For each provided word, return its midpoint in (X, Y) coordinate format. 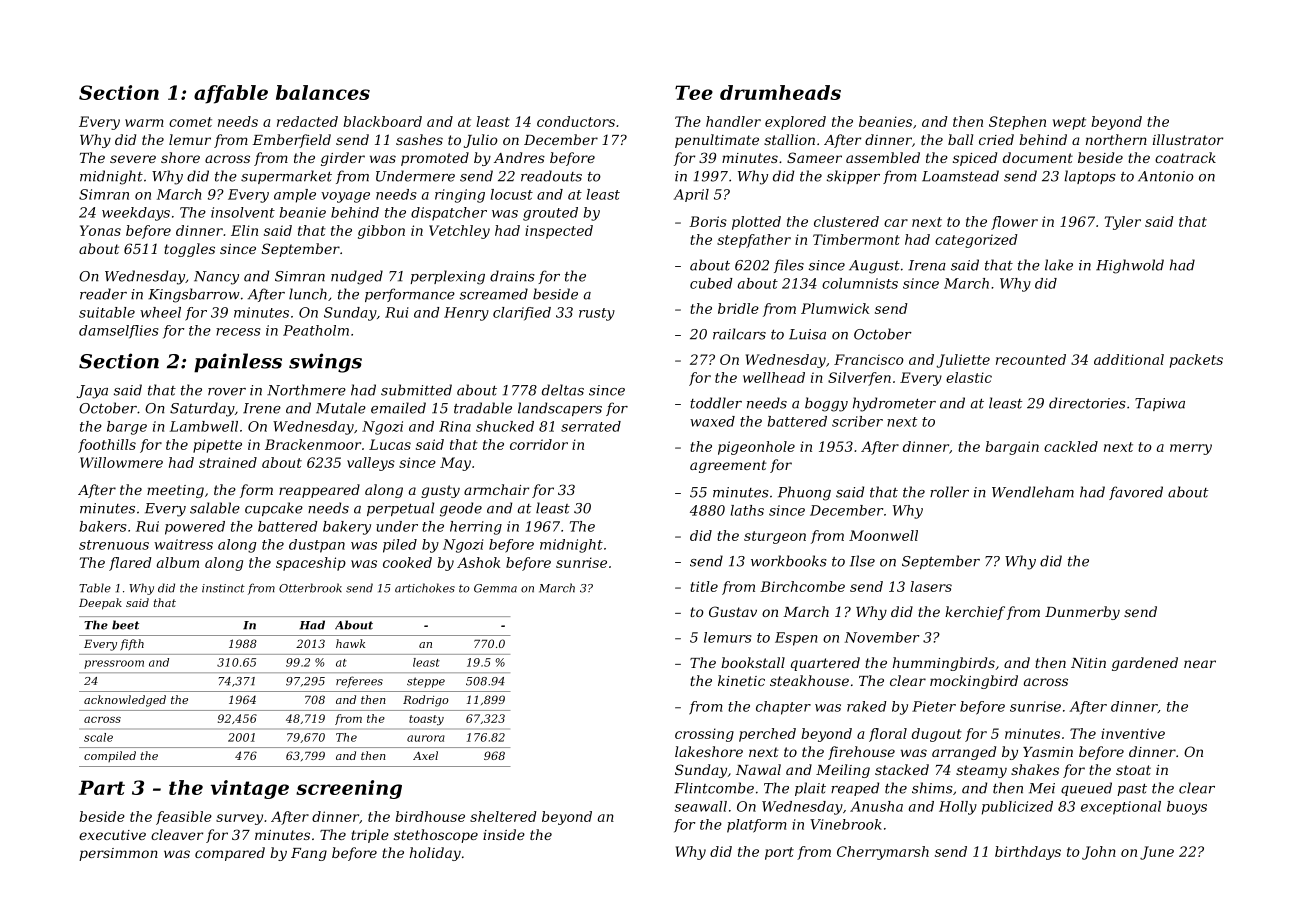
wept (1069, 123)
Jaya (92, 392)
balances (323, 92)
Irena (927, 265)
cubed (711, 283)
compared (230, 854)
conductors (576, 121)
